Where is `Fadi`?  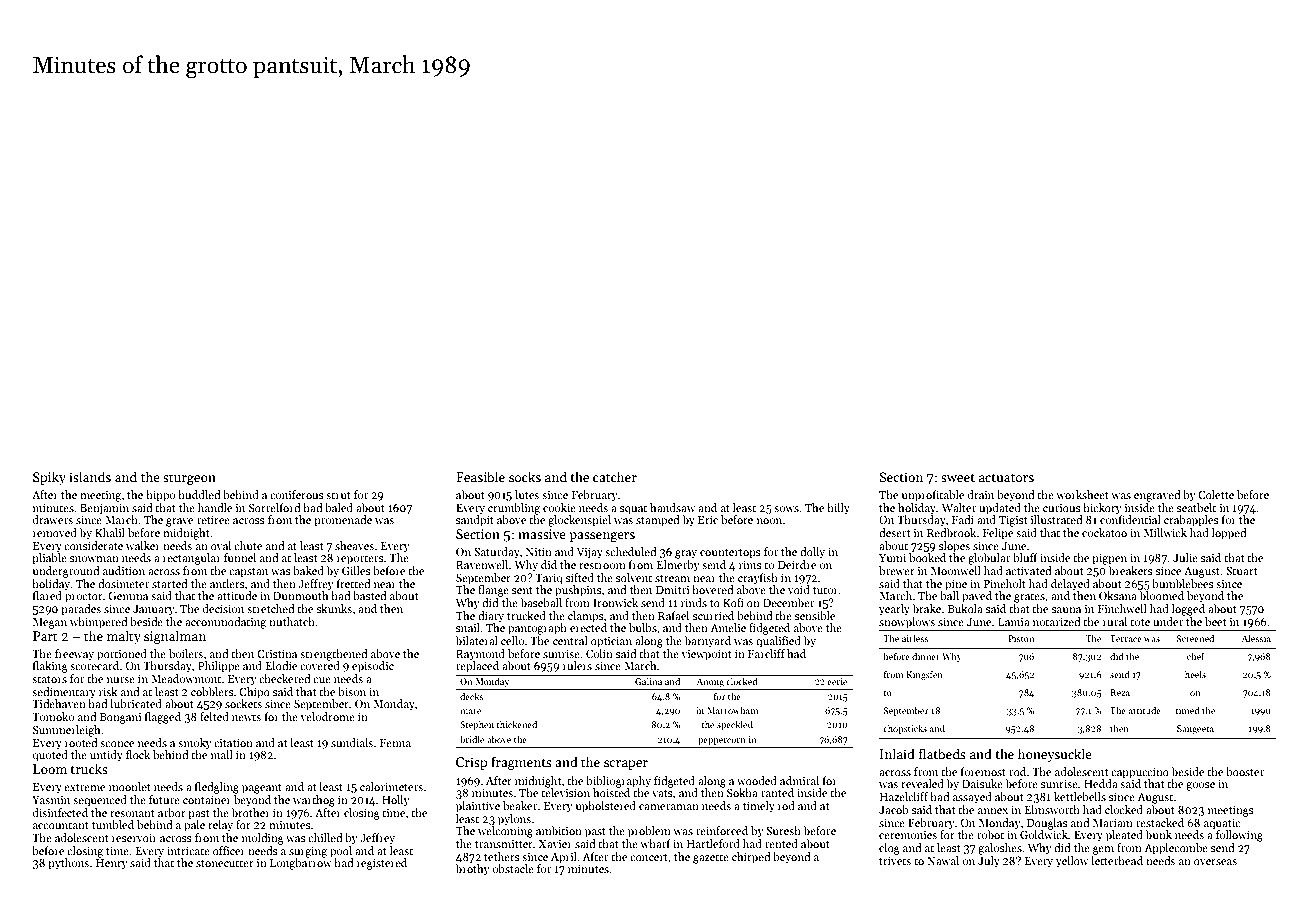 Fadi is located at coordinates (963, 519).
